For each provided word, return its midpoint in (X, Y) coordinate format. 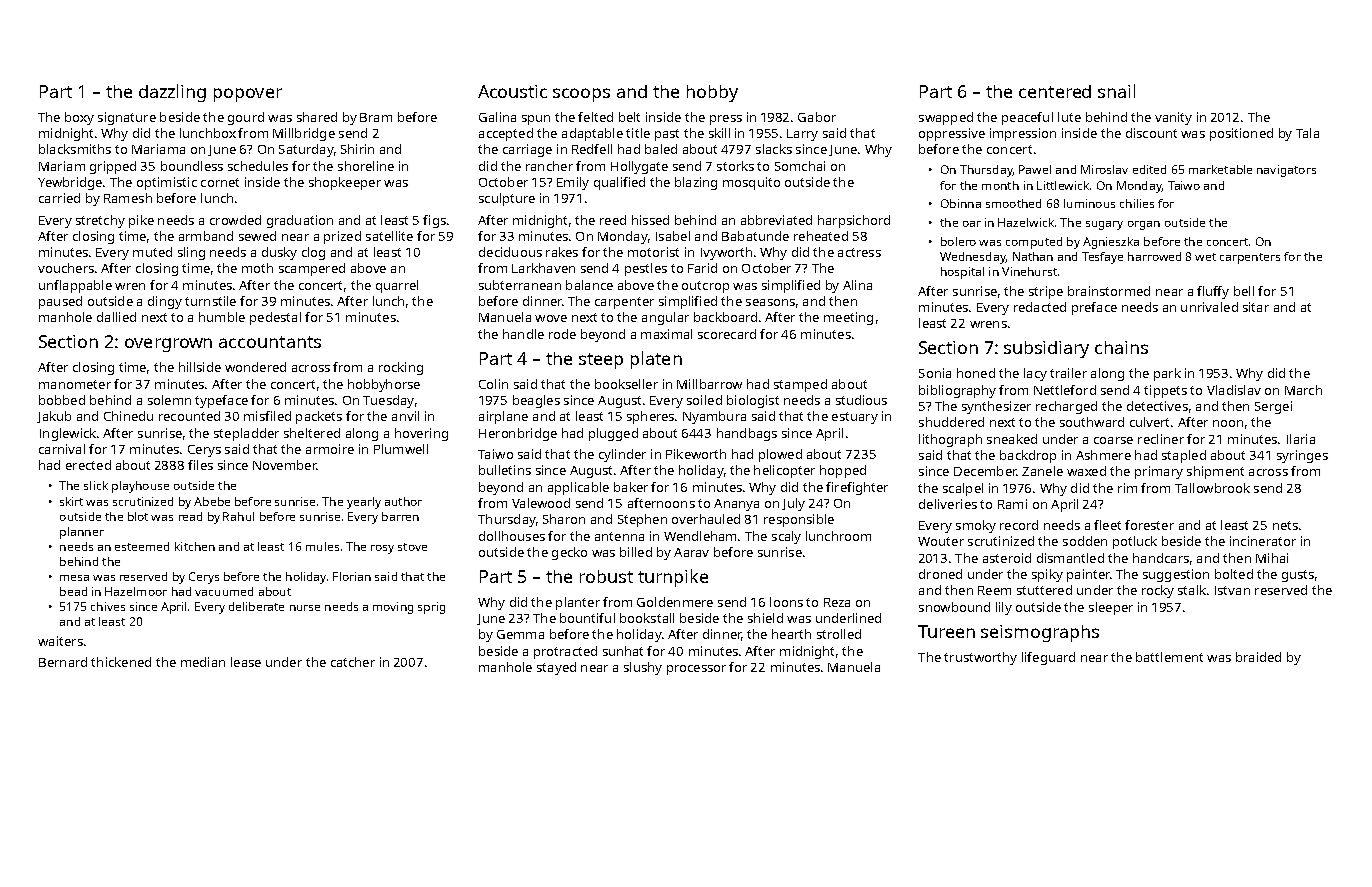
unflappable (75, 286)
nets (1285, 525)
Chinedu (128, 416)
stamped (800, 385)
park (1167, 374)
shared (317, 117)
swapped (946, 118)
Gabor (817, 117)
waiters (60, 641)
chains (1121, 347)
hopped (843, 471)
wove (551, 318)
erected (88, 465)
